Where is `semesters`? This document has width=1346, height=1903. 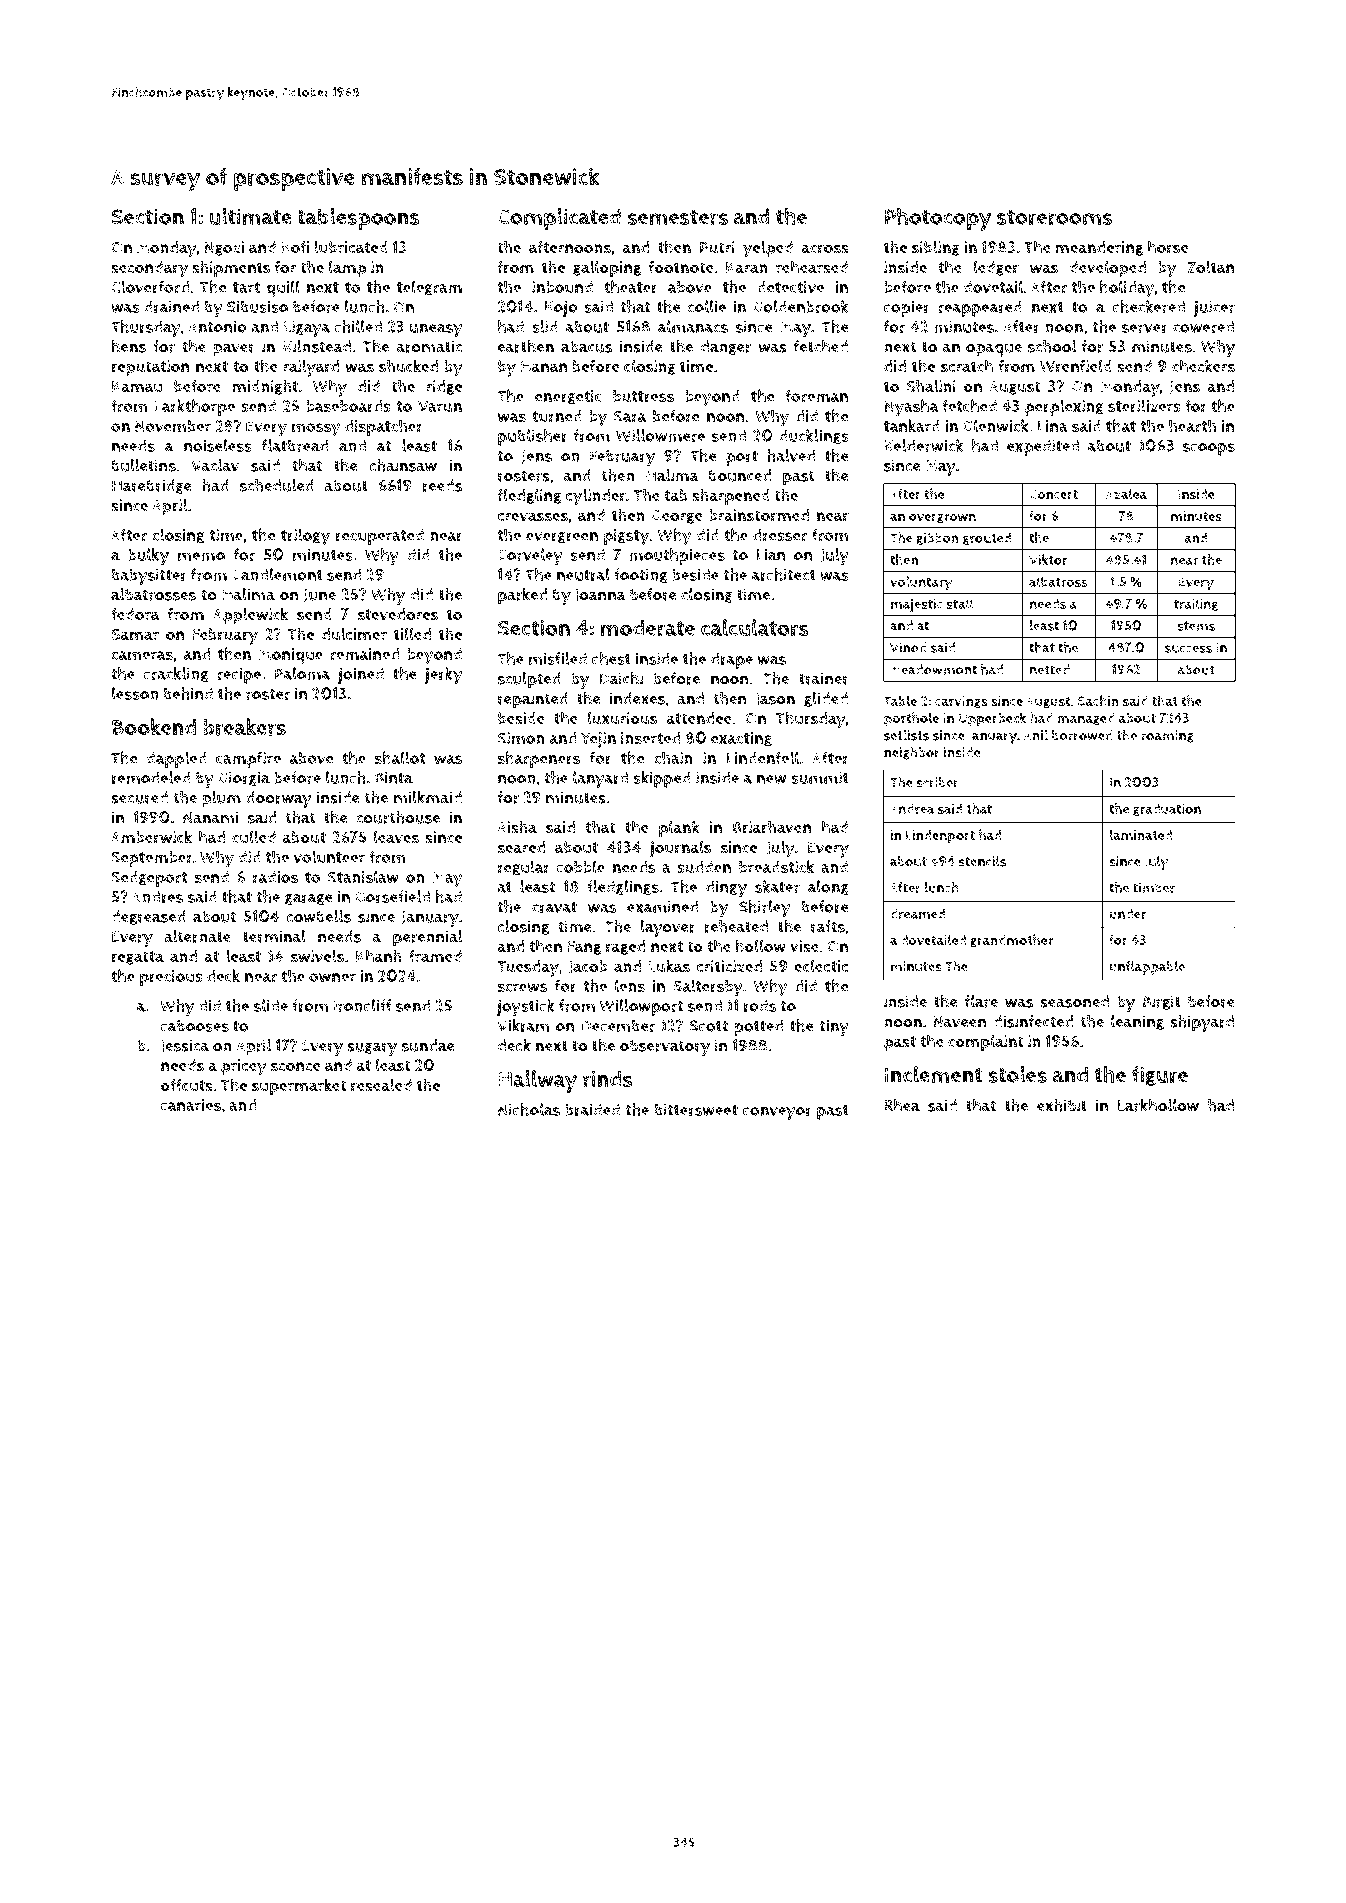 semesters is located at coordinates (678, 217).
